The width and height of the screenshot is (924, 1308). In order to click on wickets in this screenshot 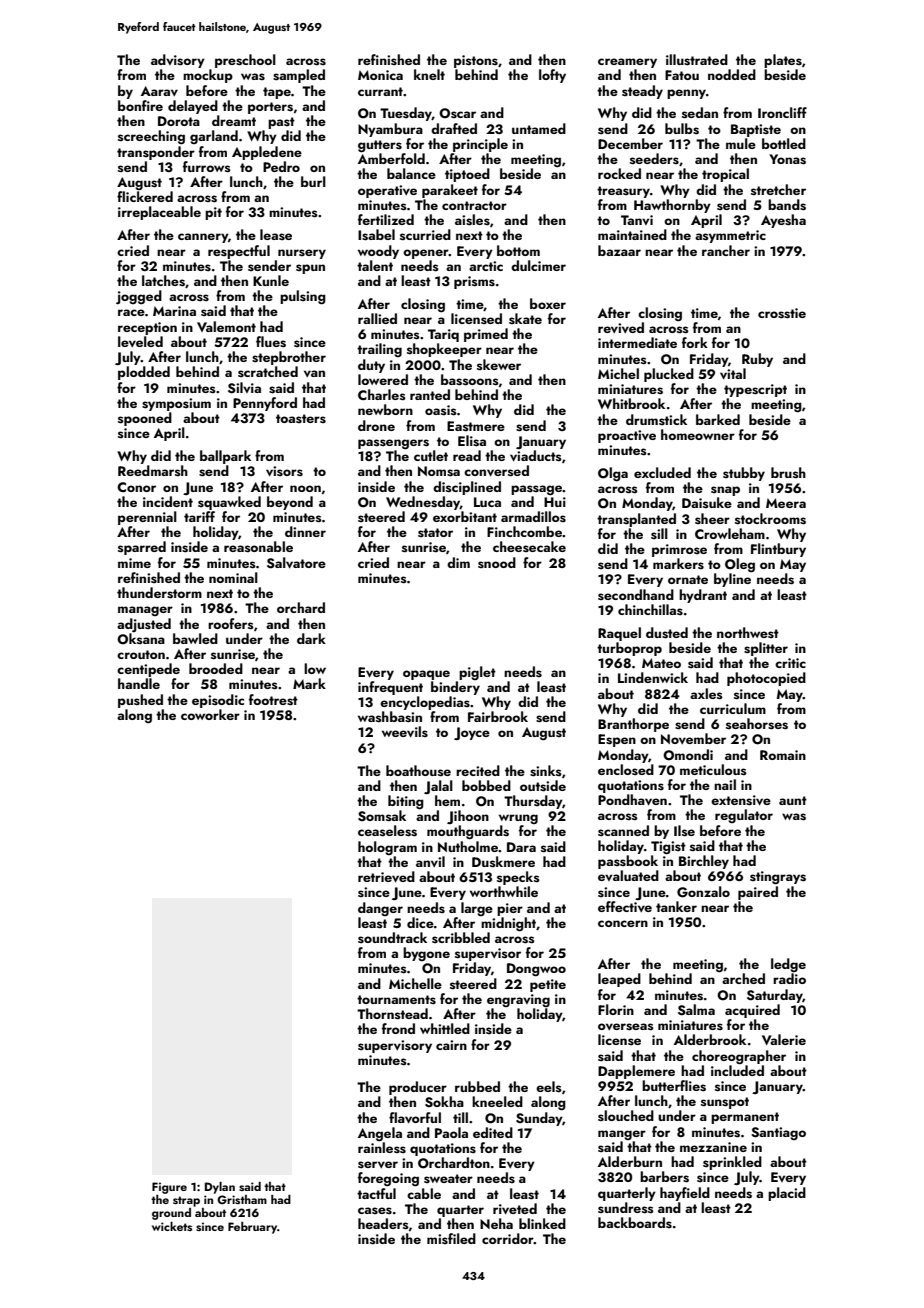, I will do `click(172, 1226)`.
